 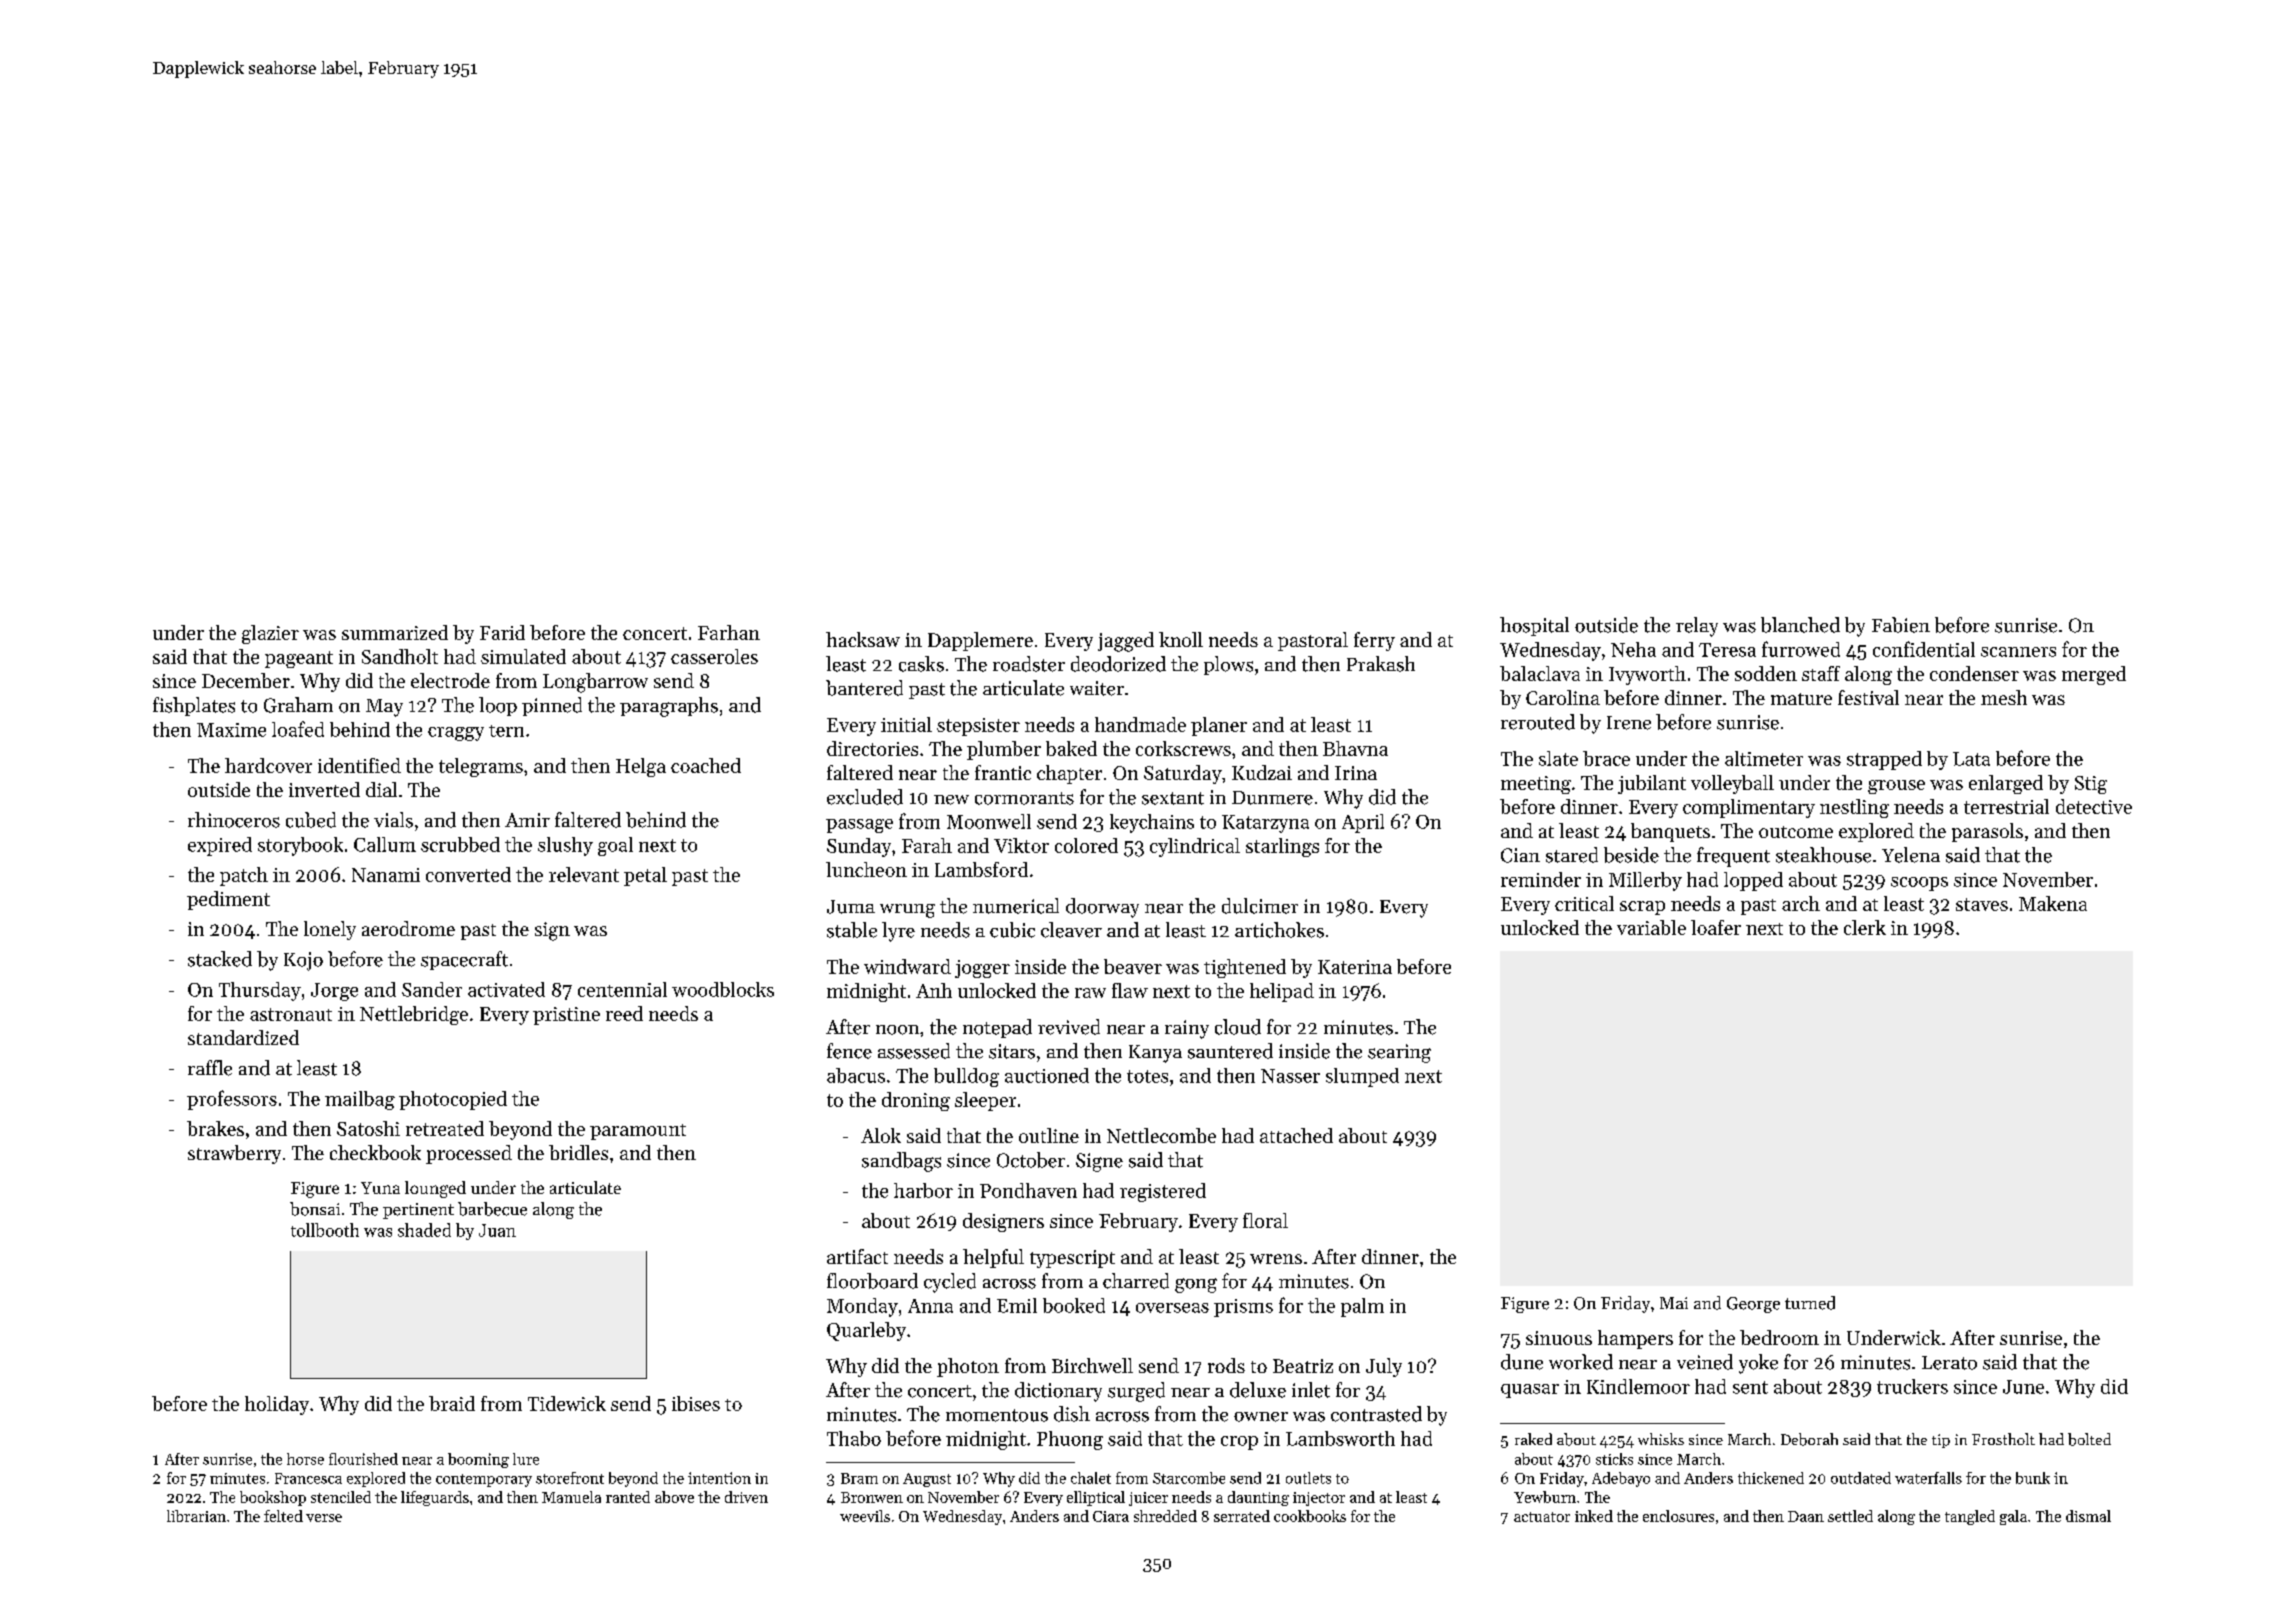 What do you see at coordinates (1111, 1516) in the image?
I see `Ciara` at bounding box center [1111, 1516].
